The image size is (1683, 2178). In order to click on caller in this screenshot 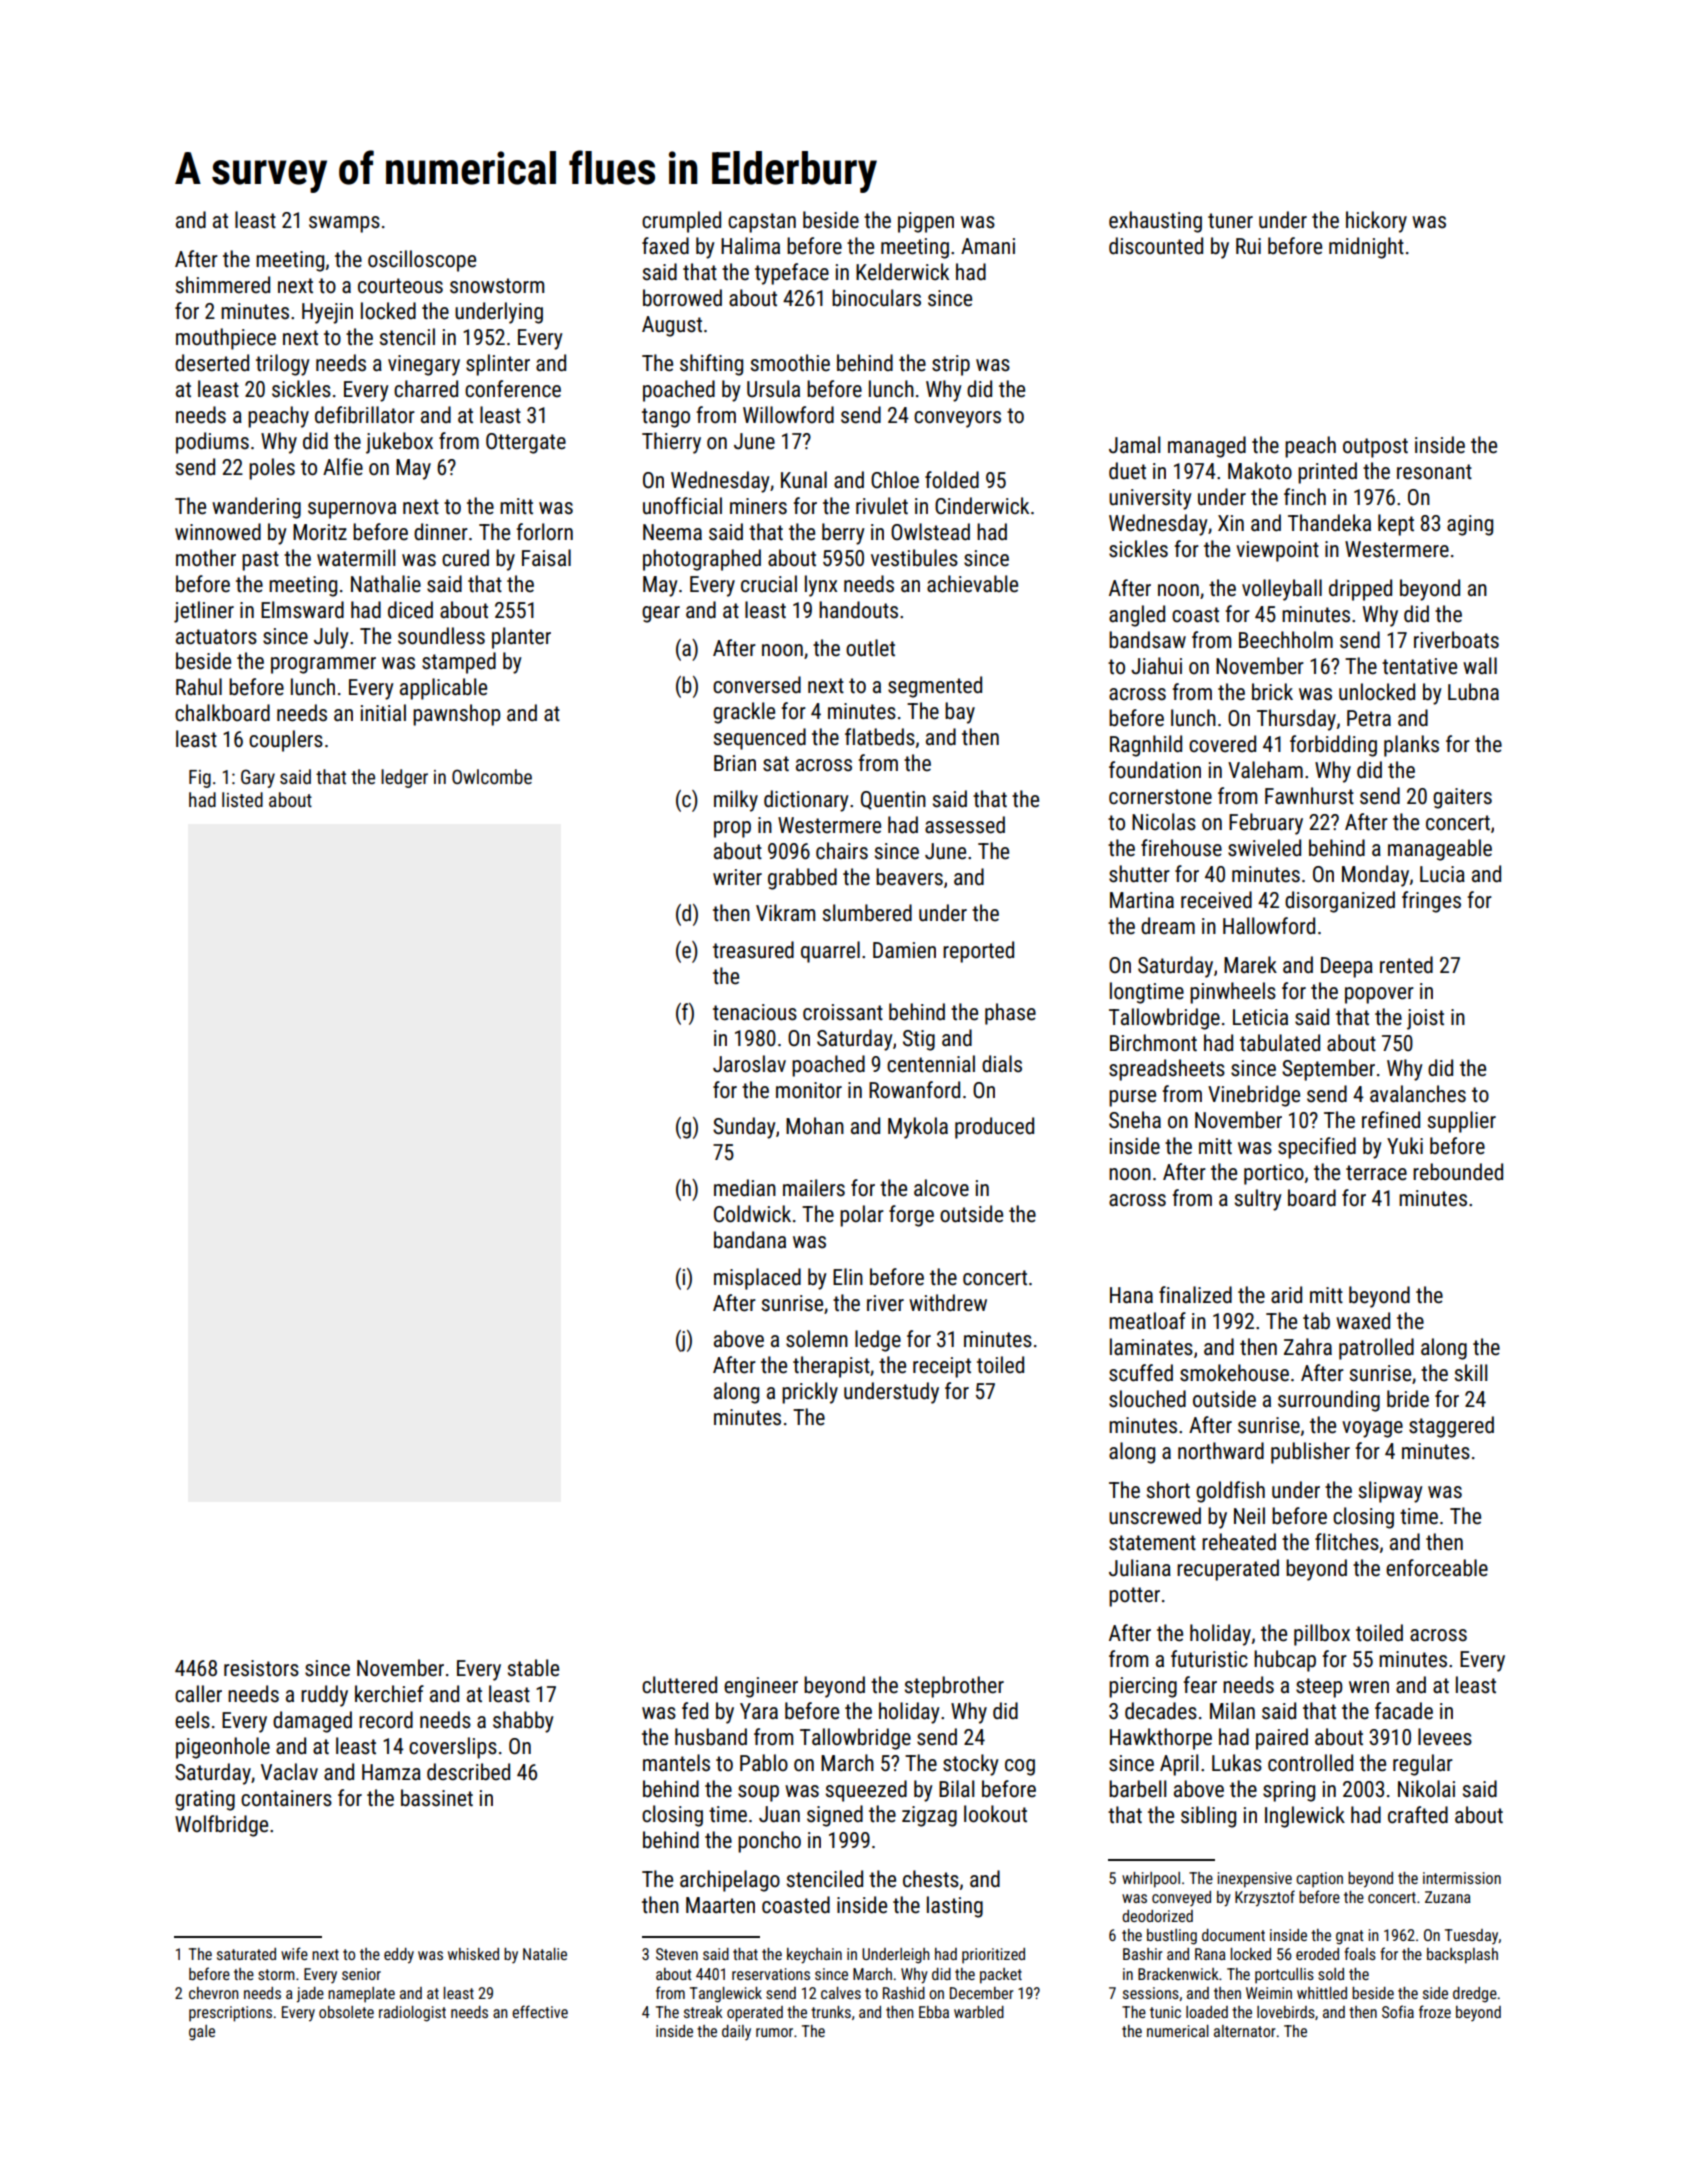, I will do `click(198, 1694)`.
